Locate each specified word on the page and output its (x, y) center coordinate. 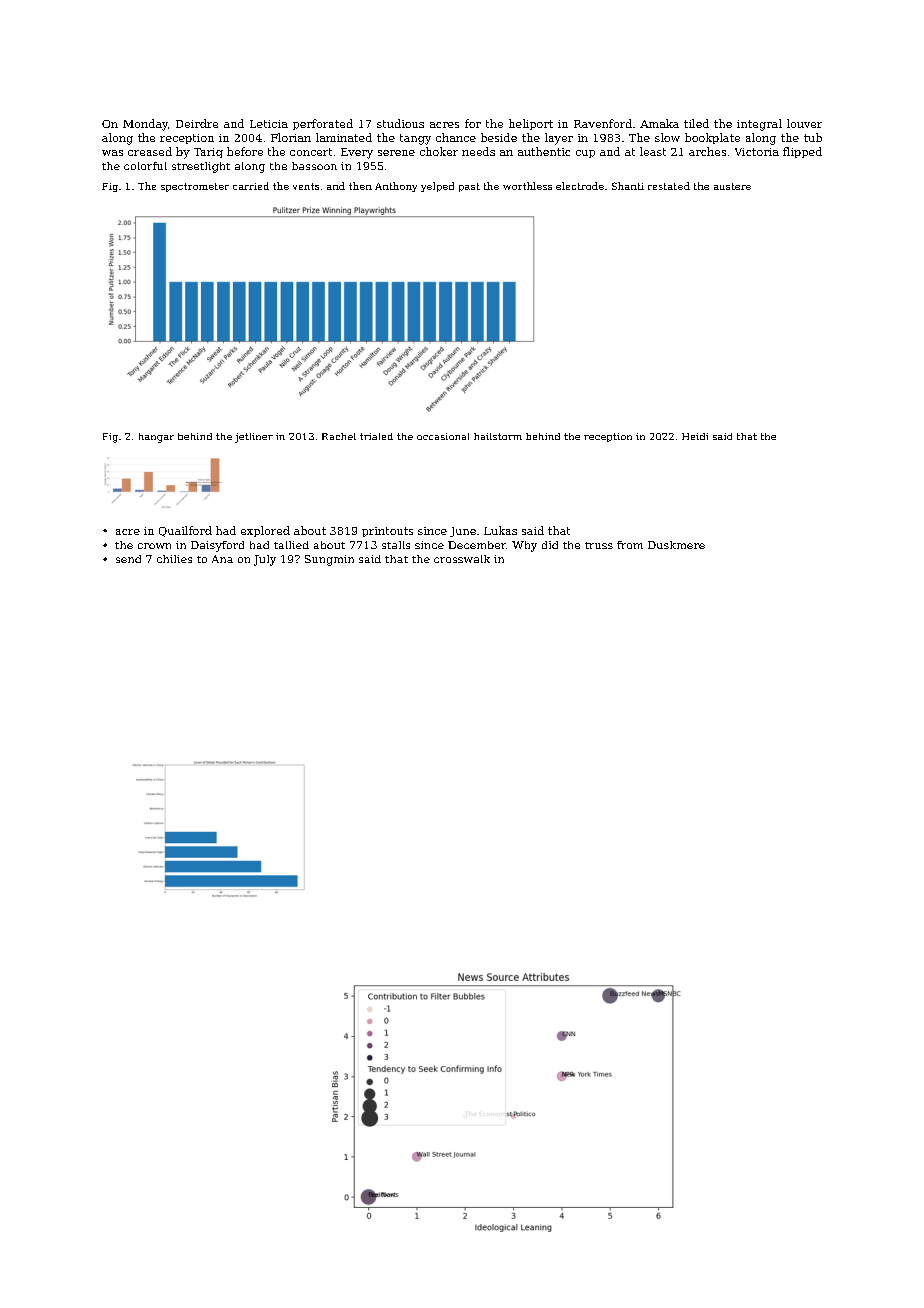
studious (400, 123)
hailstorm (498, 436)
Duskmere (676, 545)
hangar (156, 438)
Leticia (269, 124)
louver (804, 123)
